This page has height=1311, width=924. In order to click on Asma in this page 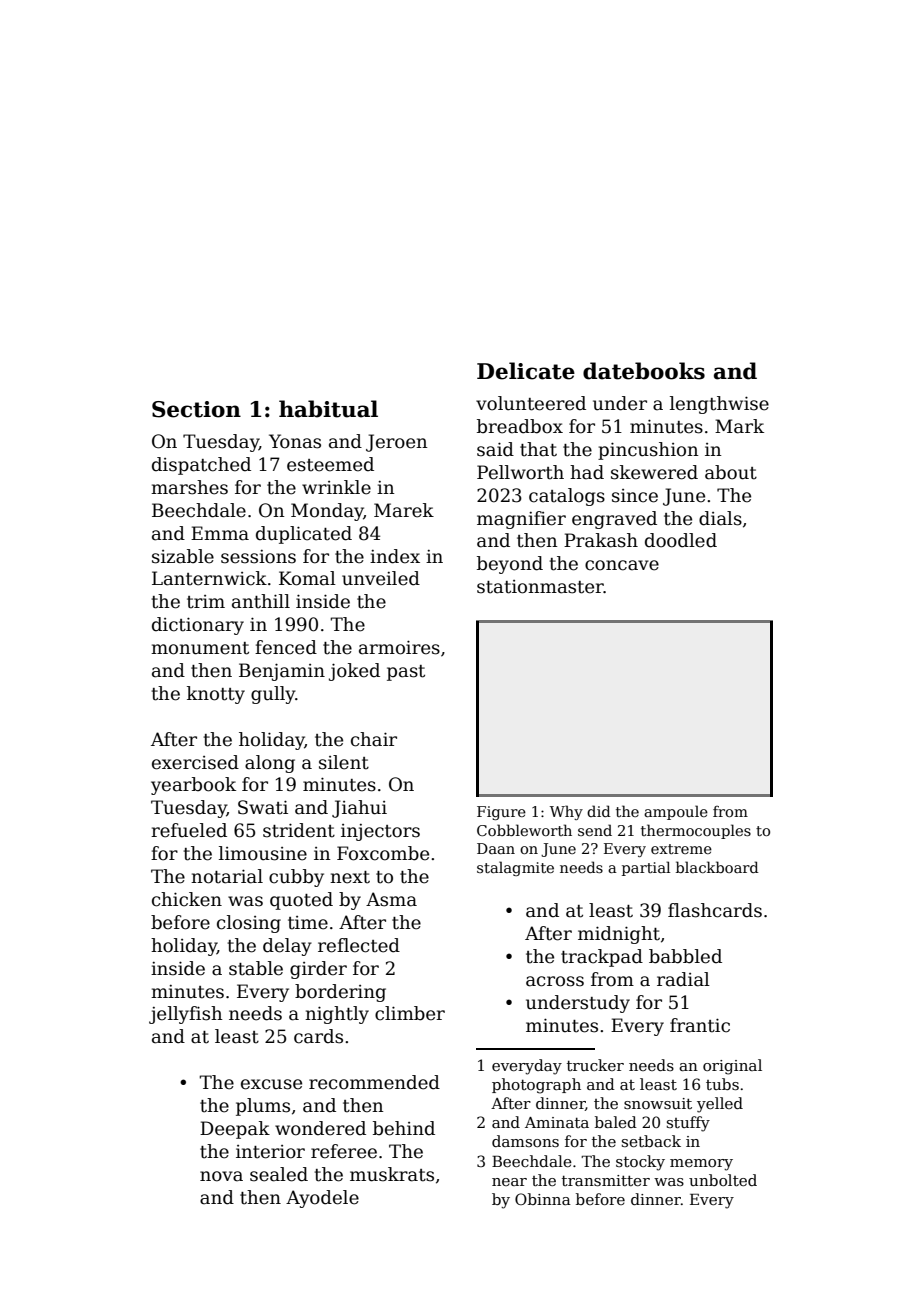, I will do `click(391, 899)`.
